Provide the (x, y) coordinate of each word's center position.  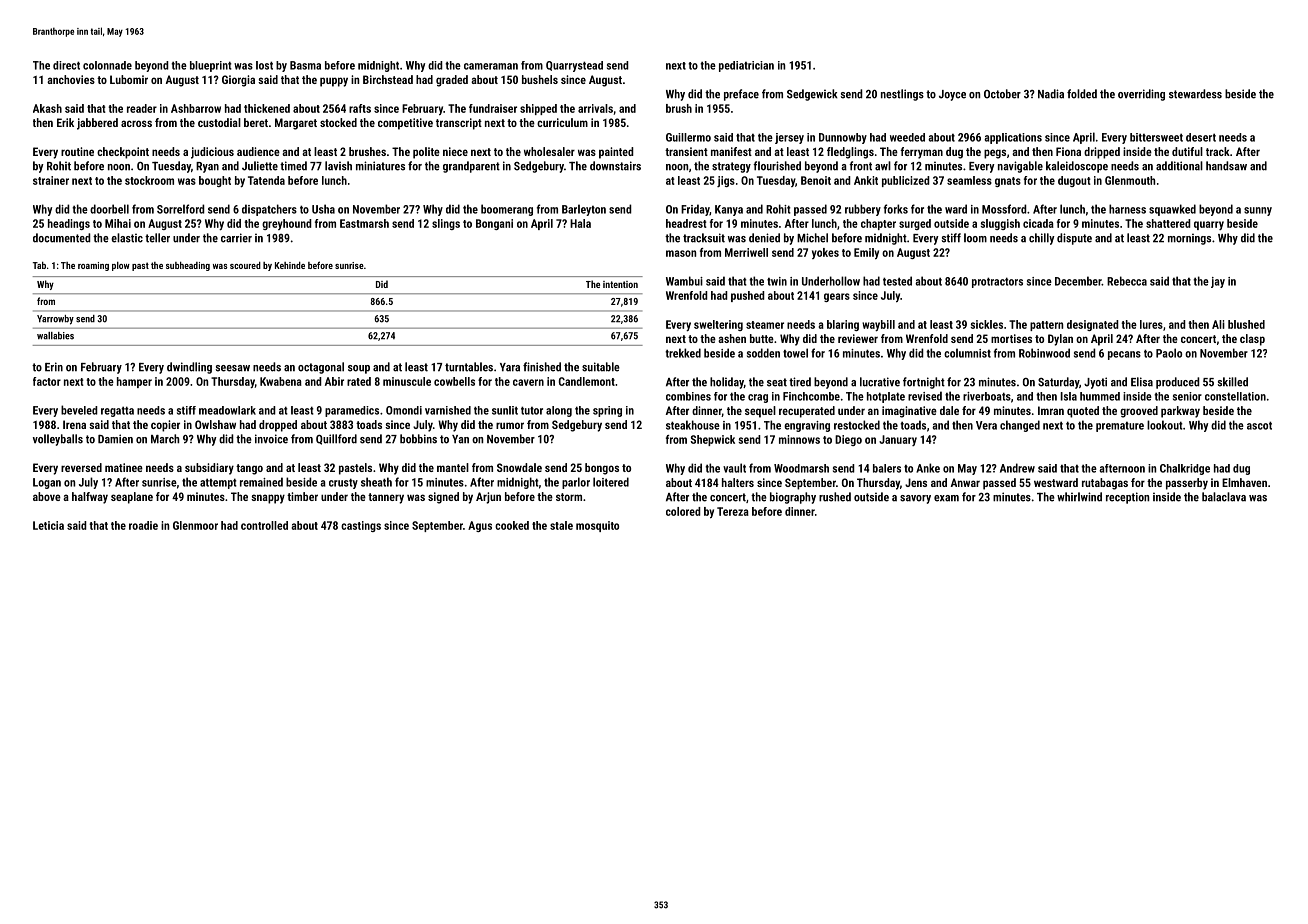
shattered (1168, 223)
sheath (376, 482)
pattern (1046, 326)
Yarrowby (55, 320)
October (1002, 94)
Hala (580, 223)
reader (142, 108)
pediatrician (746, 66)
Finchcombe (811, 396)
